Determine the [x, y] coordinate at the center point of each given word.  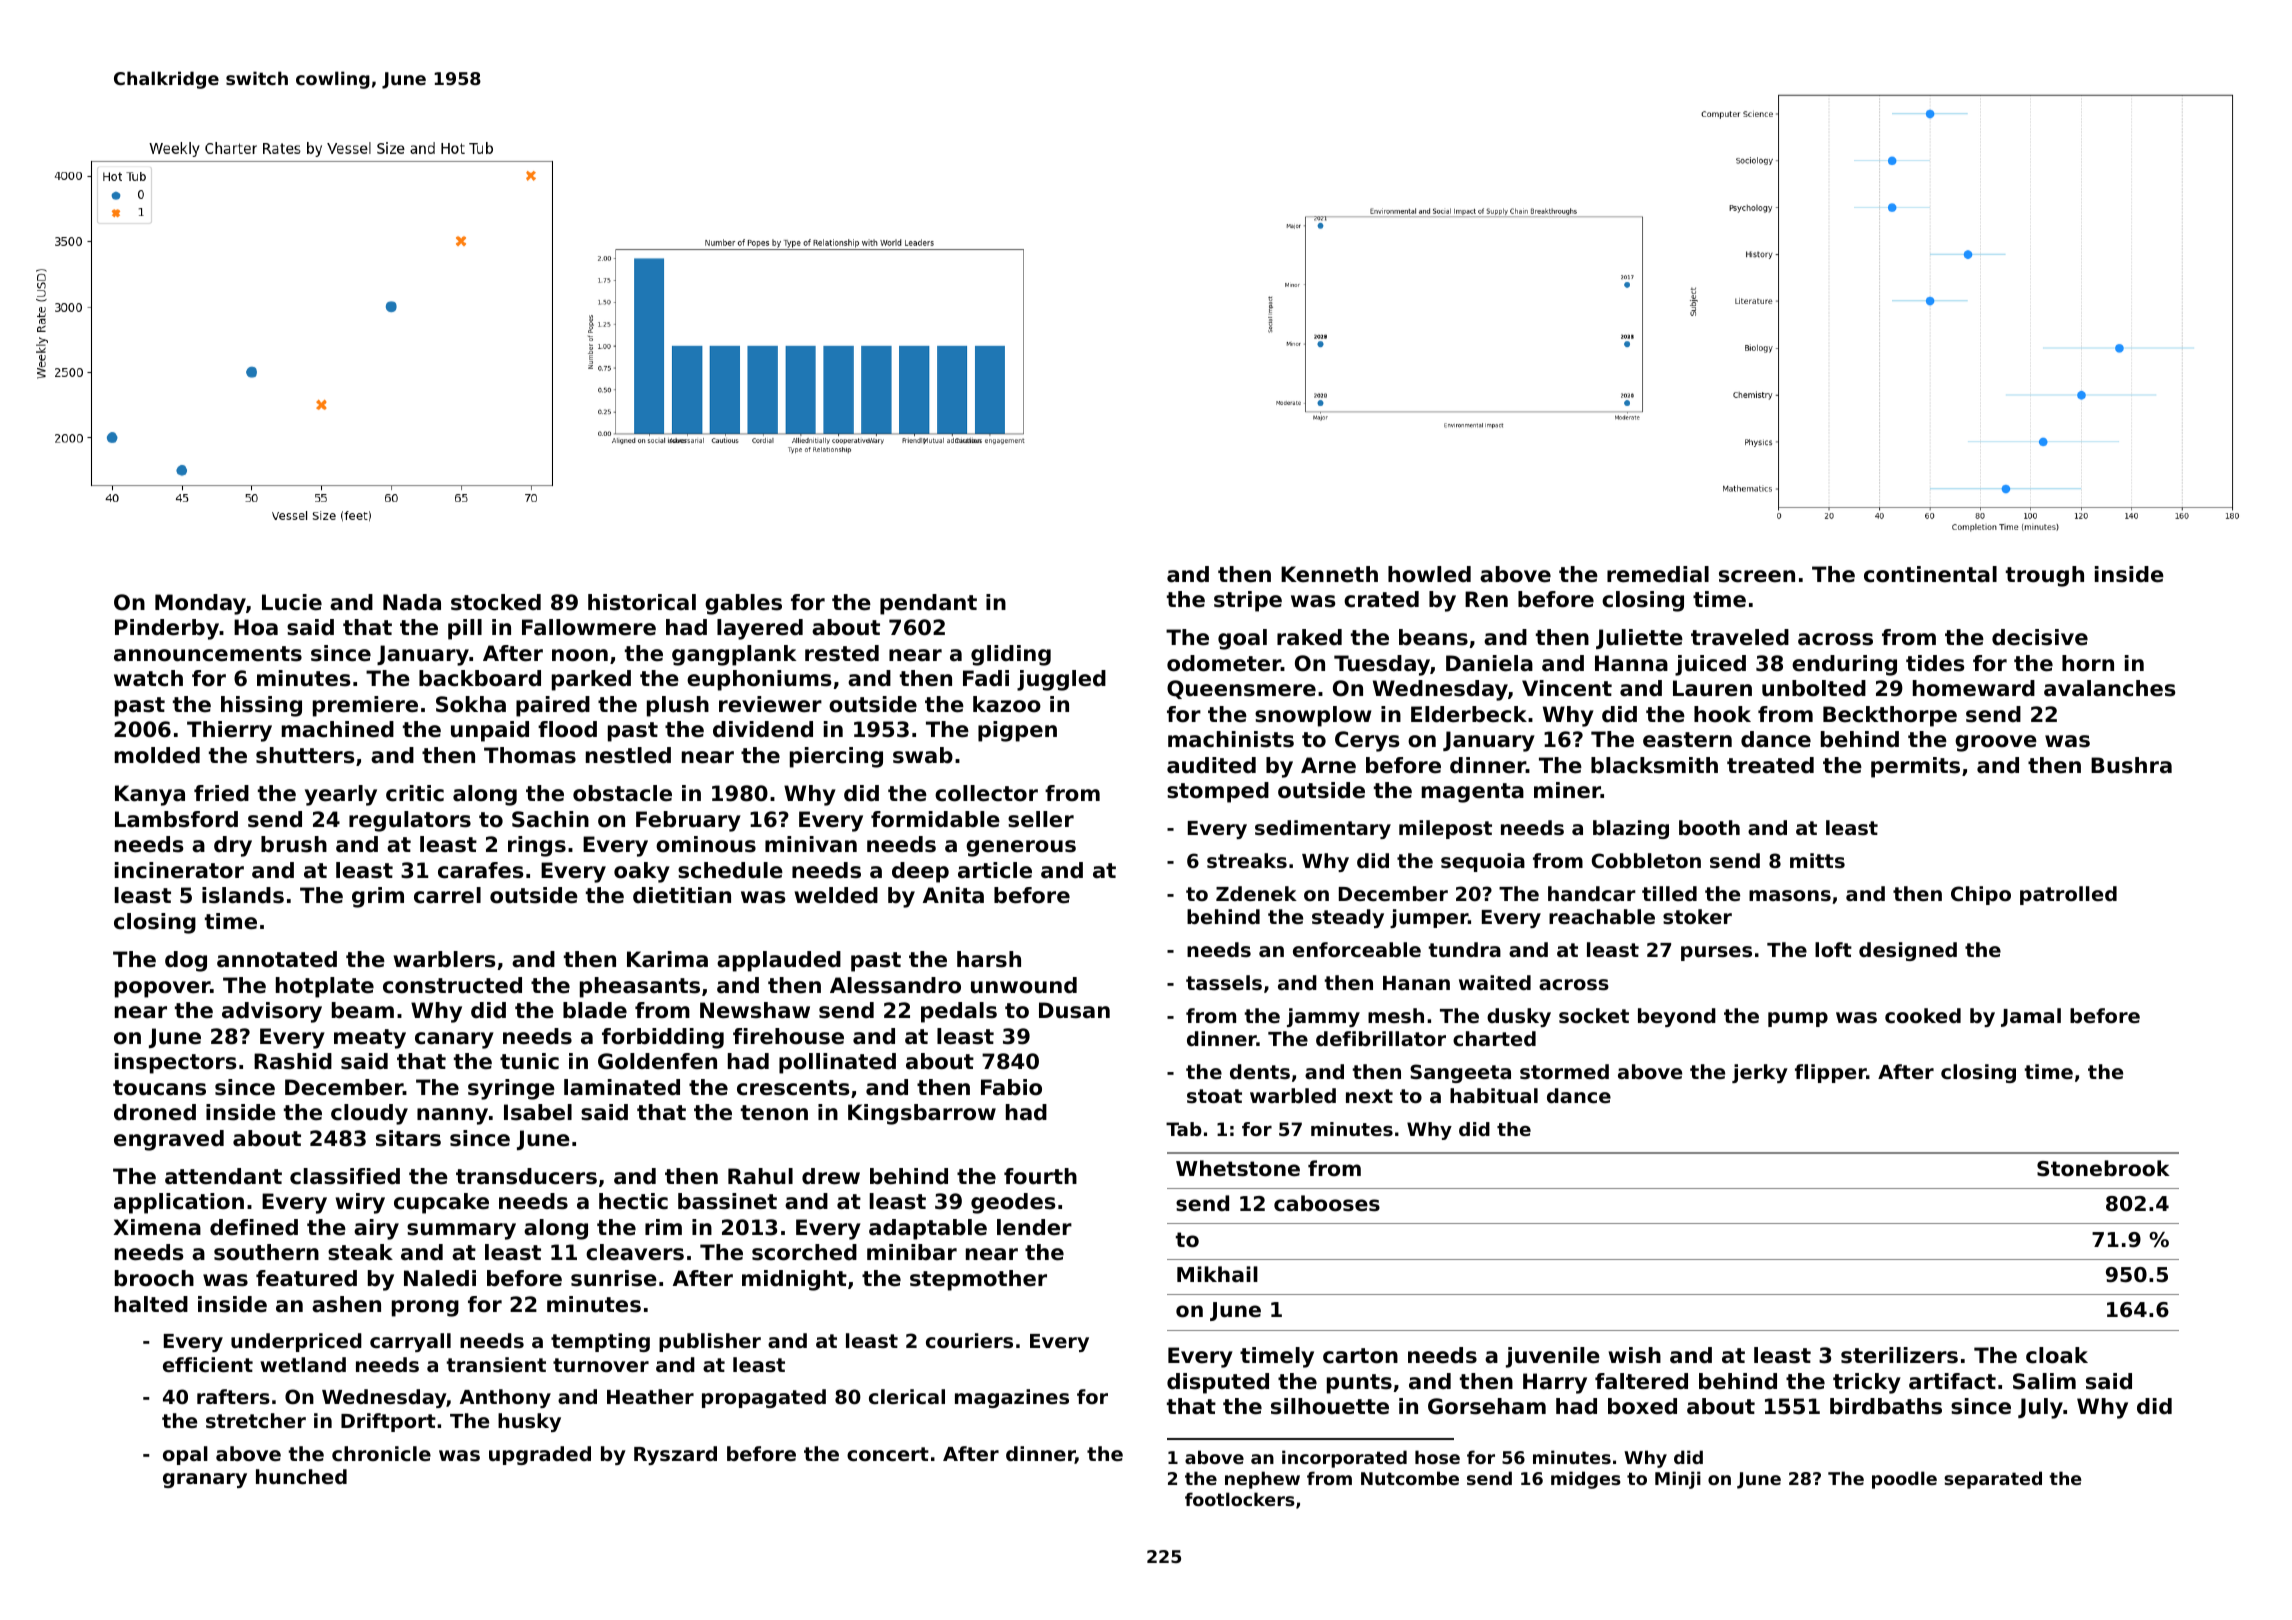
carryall [410, 1342]
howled [1429, 574]
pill [465, 629]
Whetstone [1238, 1168]
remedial [1658, 574]
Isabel [538, 1112]
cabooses [1327, 1203]
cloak [2057, 1355]
